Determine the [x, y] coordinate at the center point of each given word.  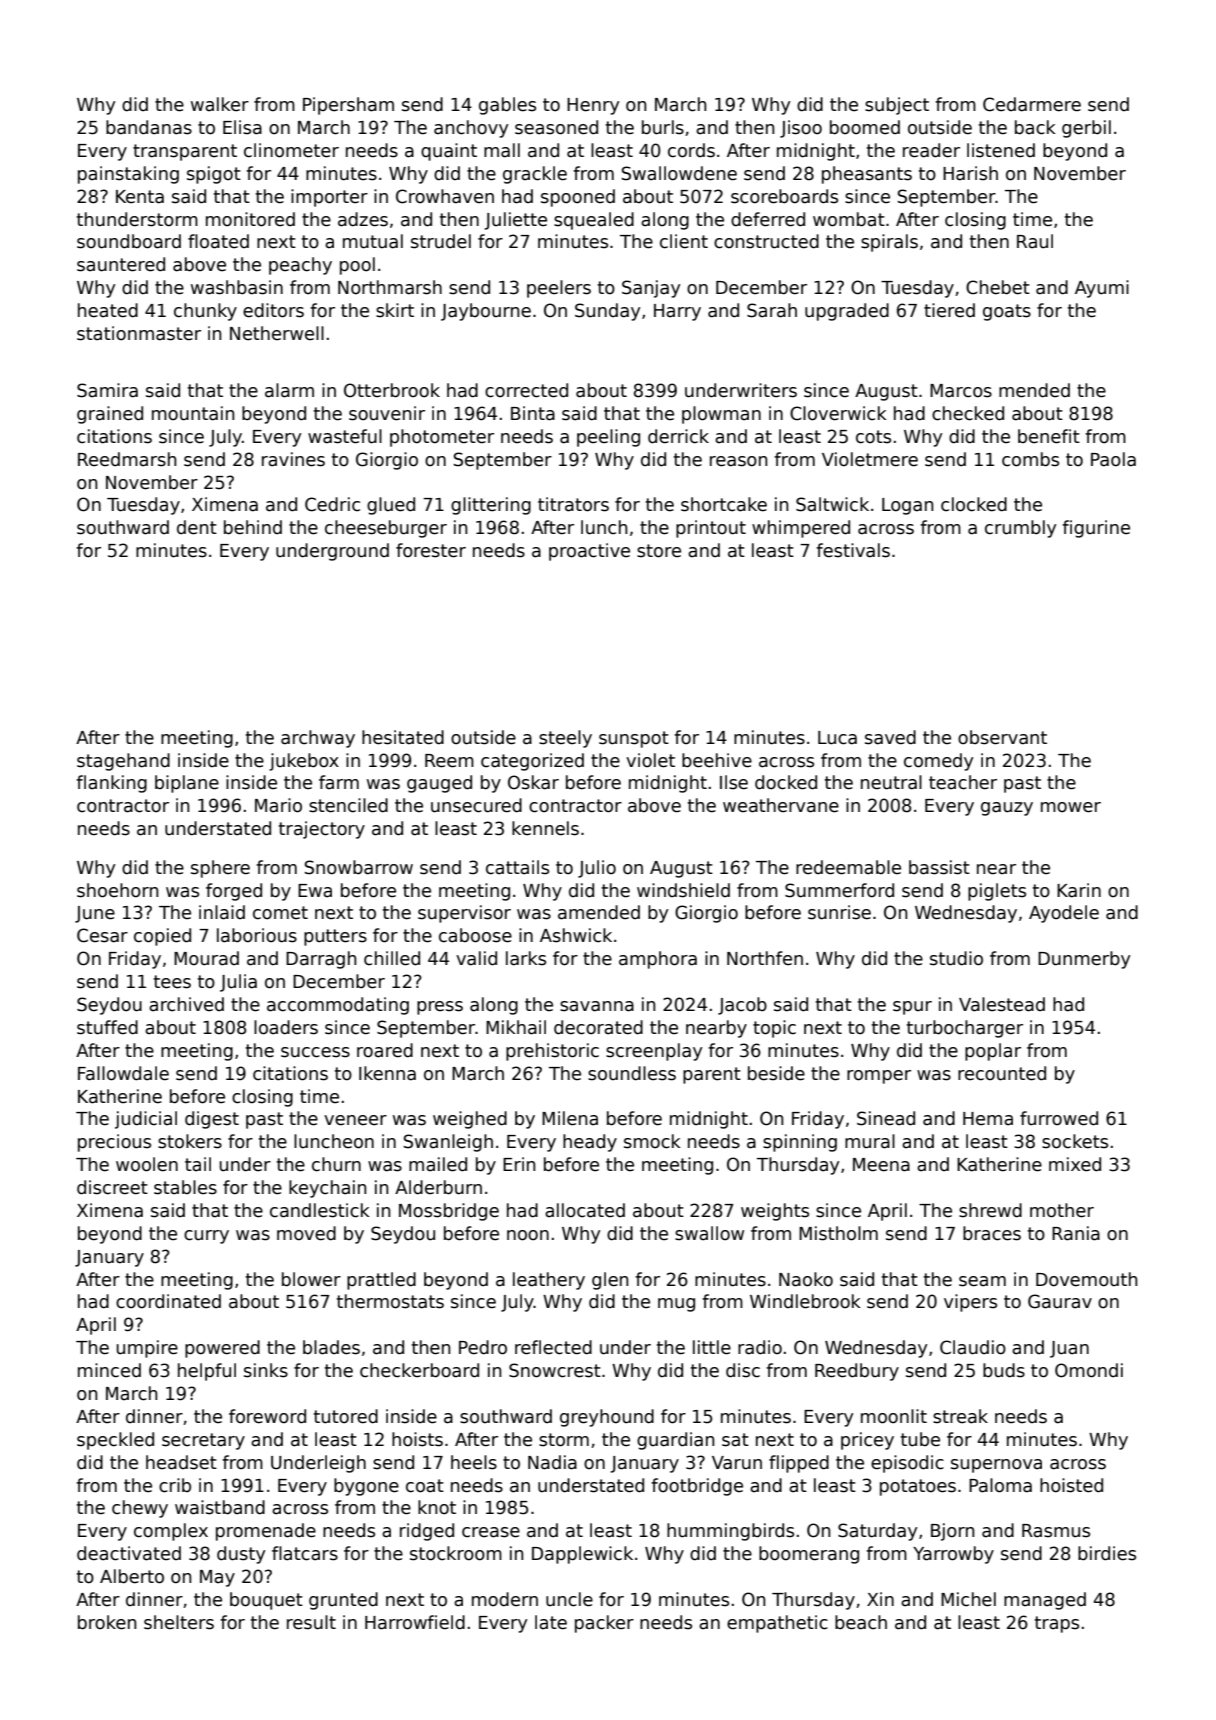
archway [318, 739]
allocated [585, 1210]
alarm [289, 390]
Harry [677, 312]
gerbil [1086, 129]
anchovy [471, 129]
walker [220, 104]
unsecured [476, 805]
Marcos [961, 391]
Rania [1076, 1233]
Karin [1079, 890]
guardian [675, 1441]
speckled [115, 1441]
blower [311, 1279]
